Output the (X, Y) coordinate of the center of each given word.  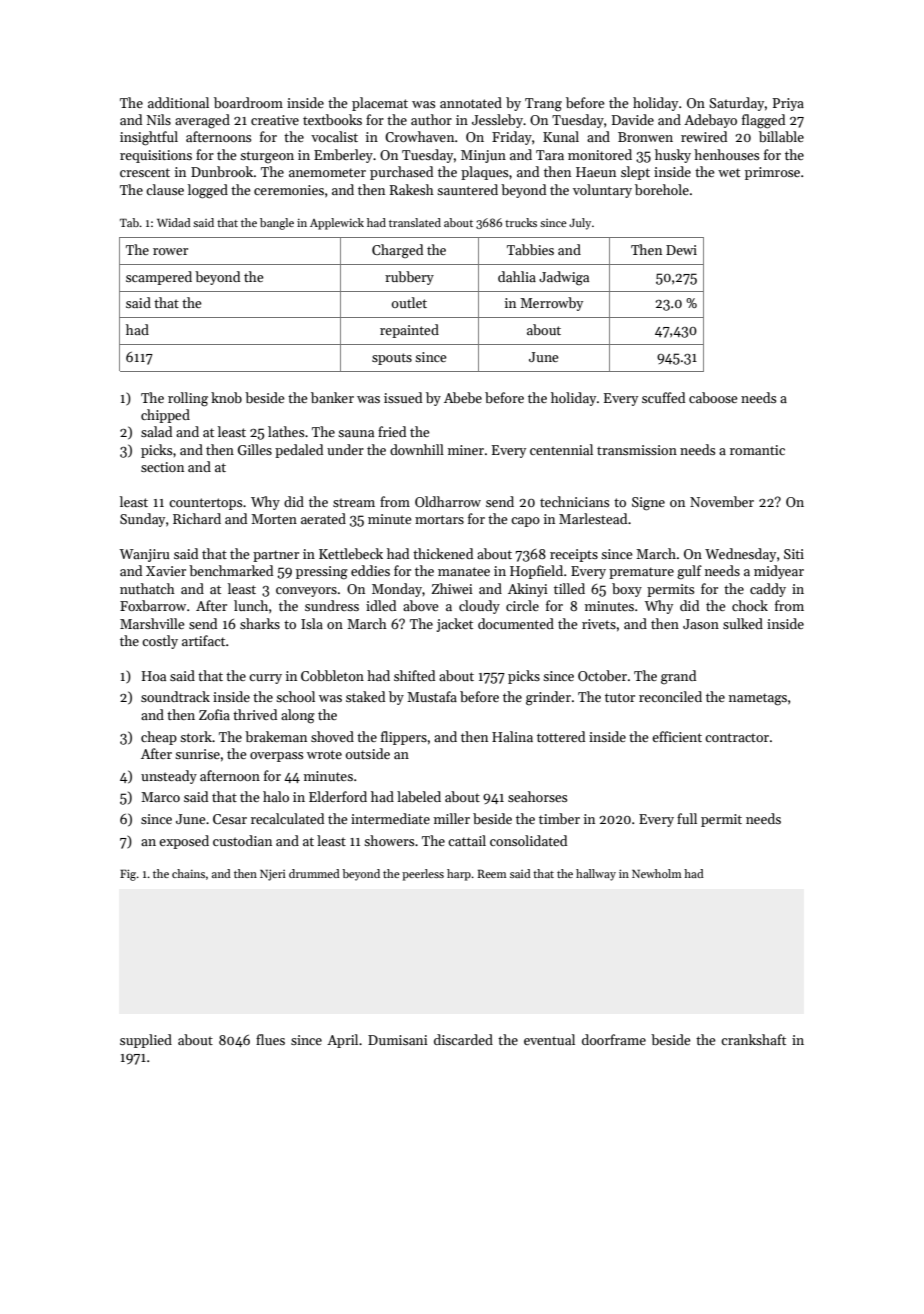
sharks (260, 623)
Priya (788, 104)
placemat (380, 104)
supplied (146, 1041)
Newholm (656, 873)
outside (368, 753)
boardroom (248, 102)
